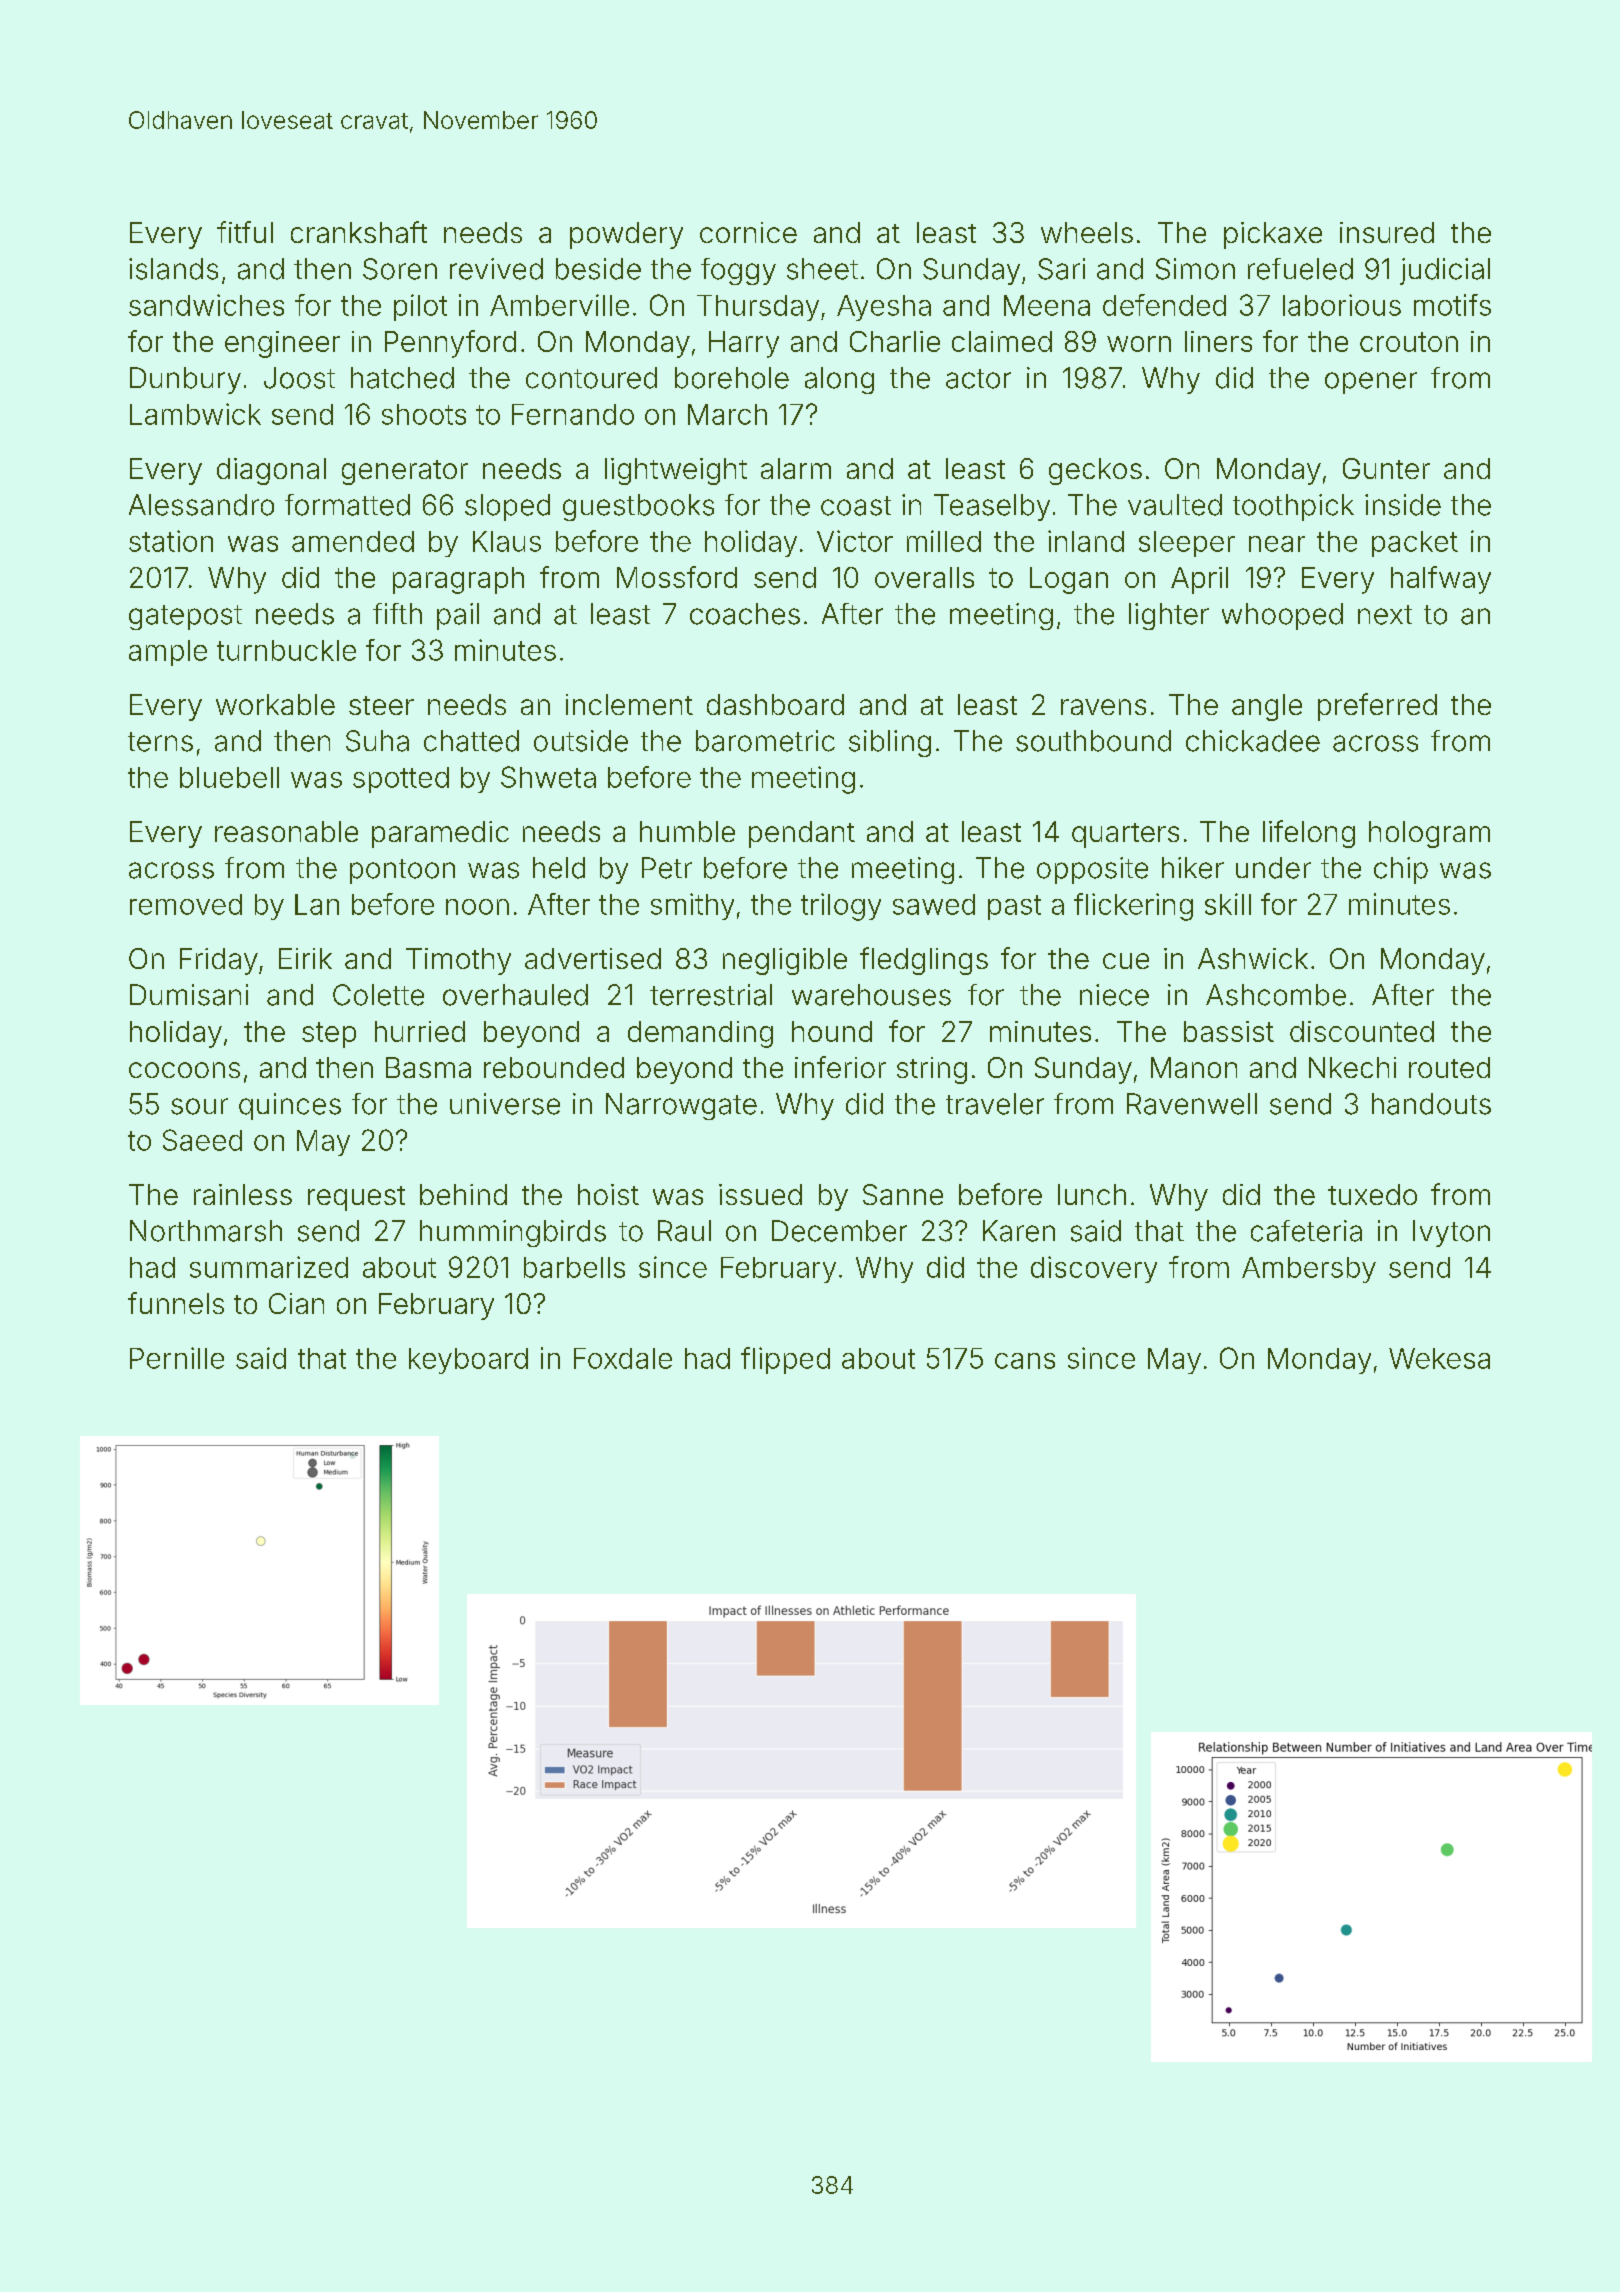 The width and height of the image is (1620, 2292). I want to click on Logan, so click(1069, 580).
